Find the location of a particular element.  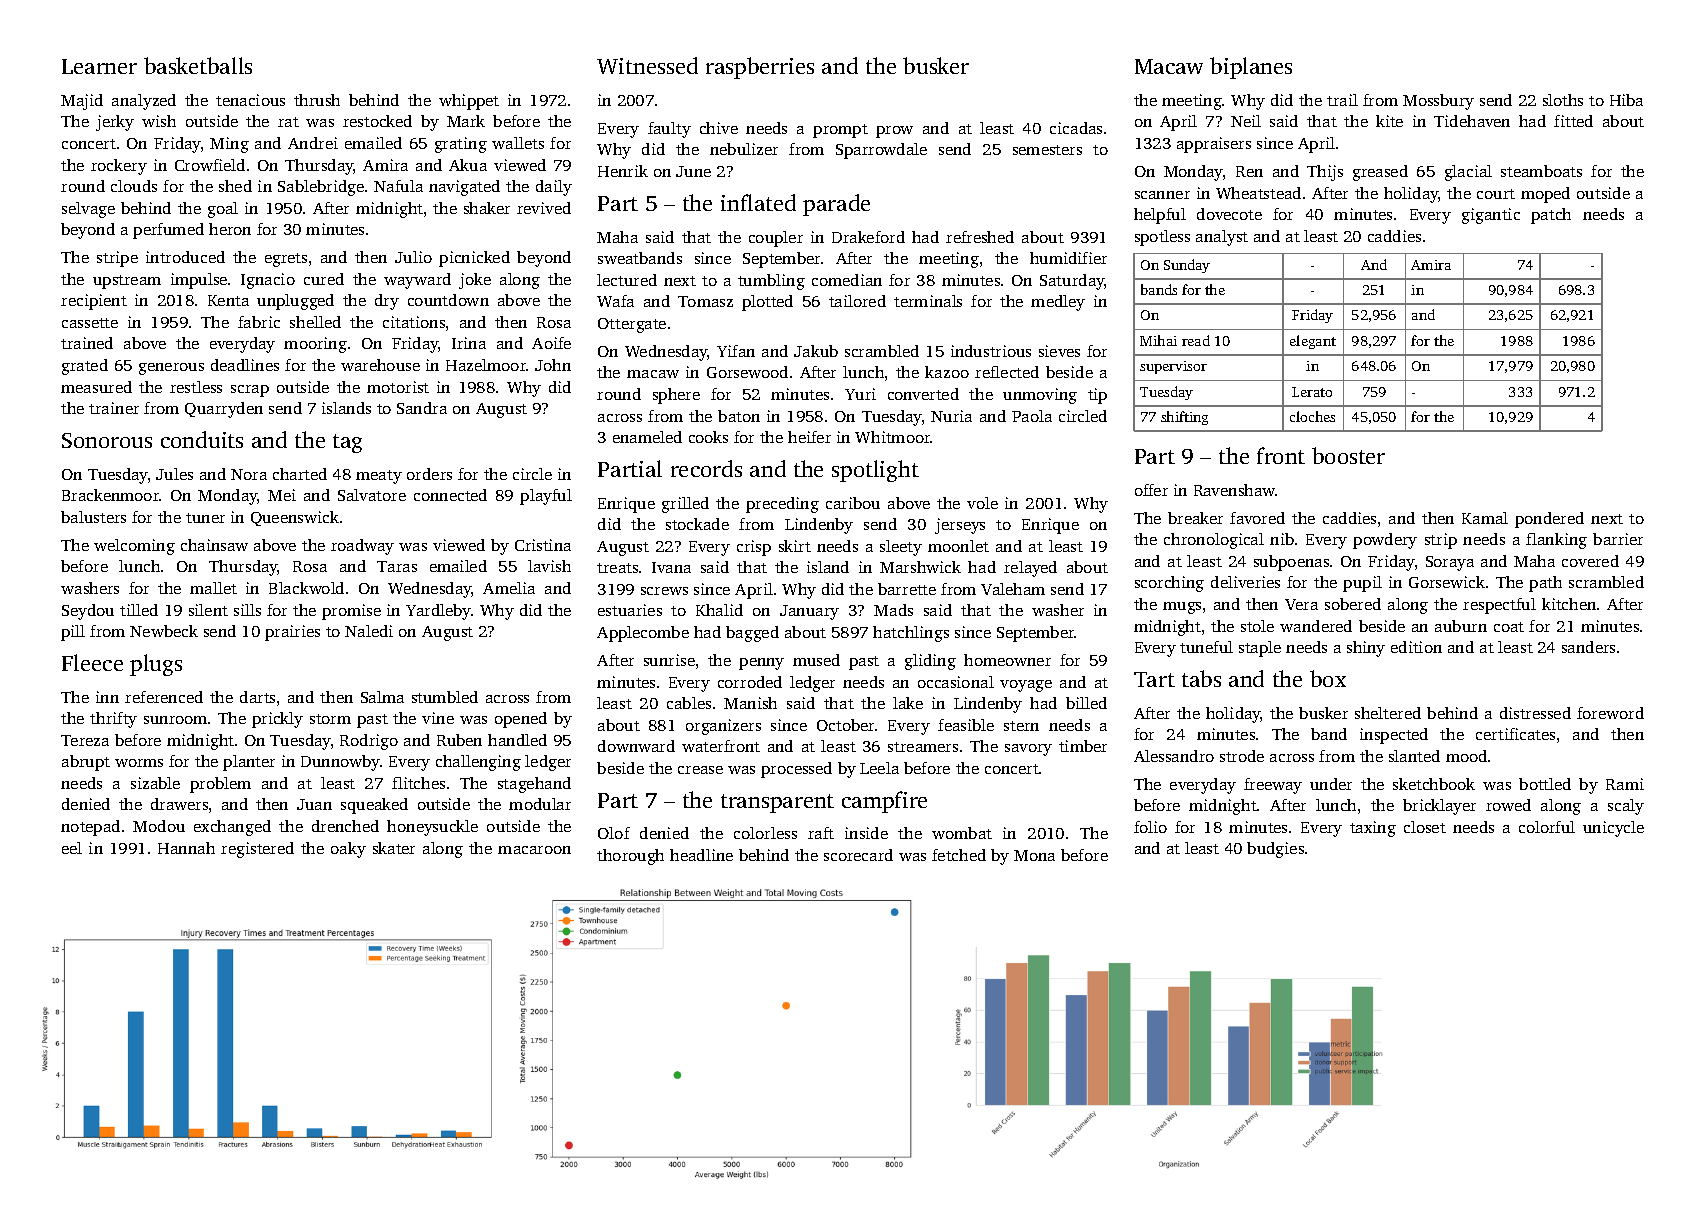

sketchbook is located at coordinates (1434, 784).
